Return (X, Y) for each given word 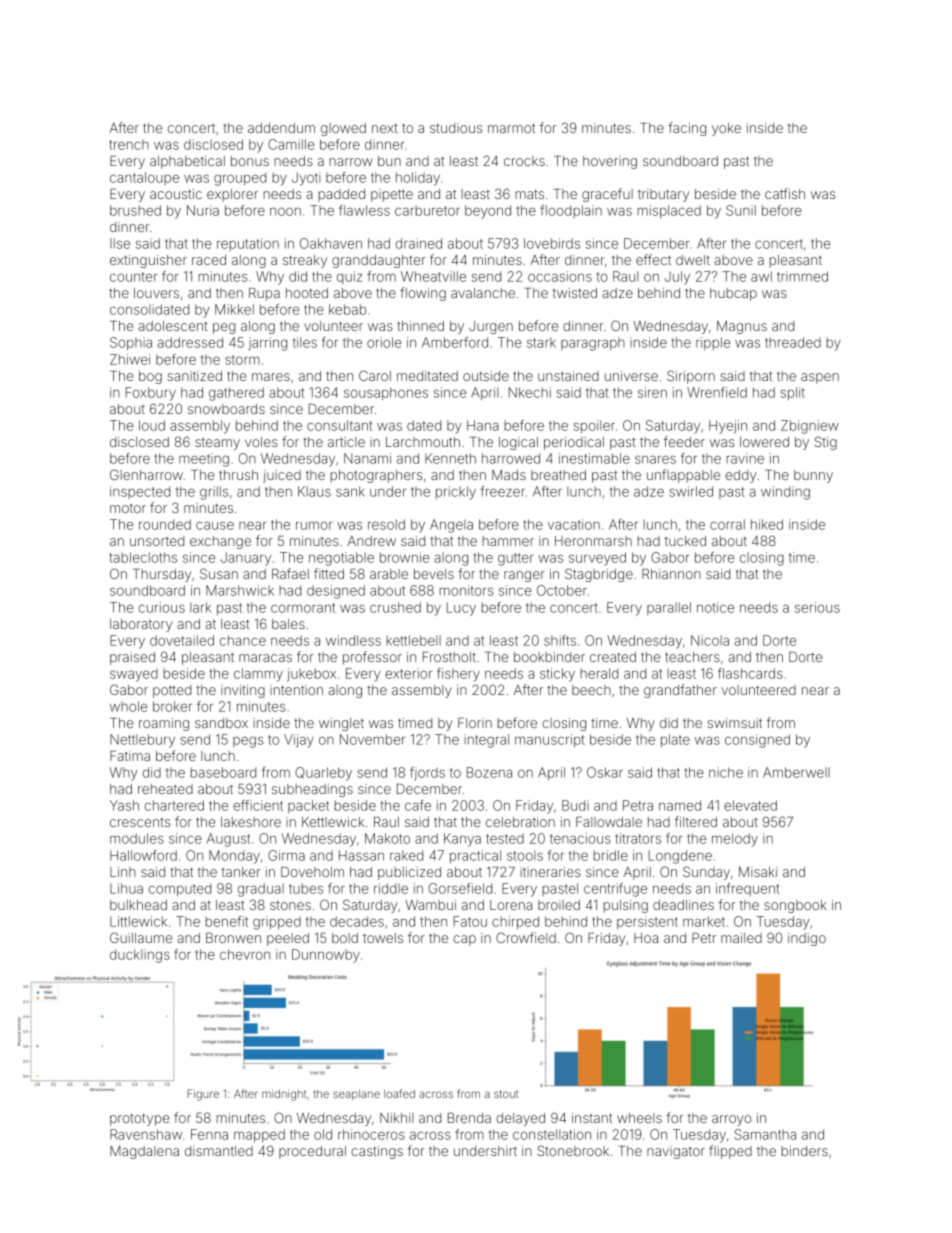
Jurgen (491, 327)
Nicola (710, 640)
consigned (757, 741)
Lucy (461, 609)
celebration (520, 822)
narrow (351, 162)
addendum (281, 128)
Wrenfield (717, 392)
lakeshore (251, 822)
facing (687, 129)
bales (288, 624)
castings (377, 1152)
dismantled (219, 1151)
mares (271, 377)
